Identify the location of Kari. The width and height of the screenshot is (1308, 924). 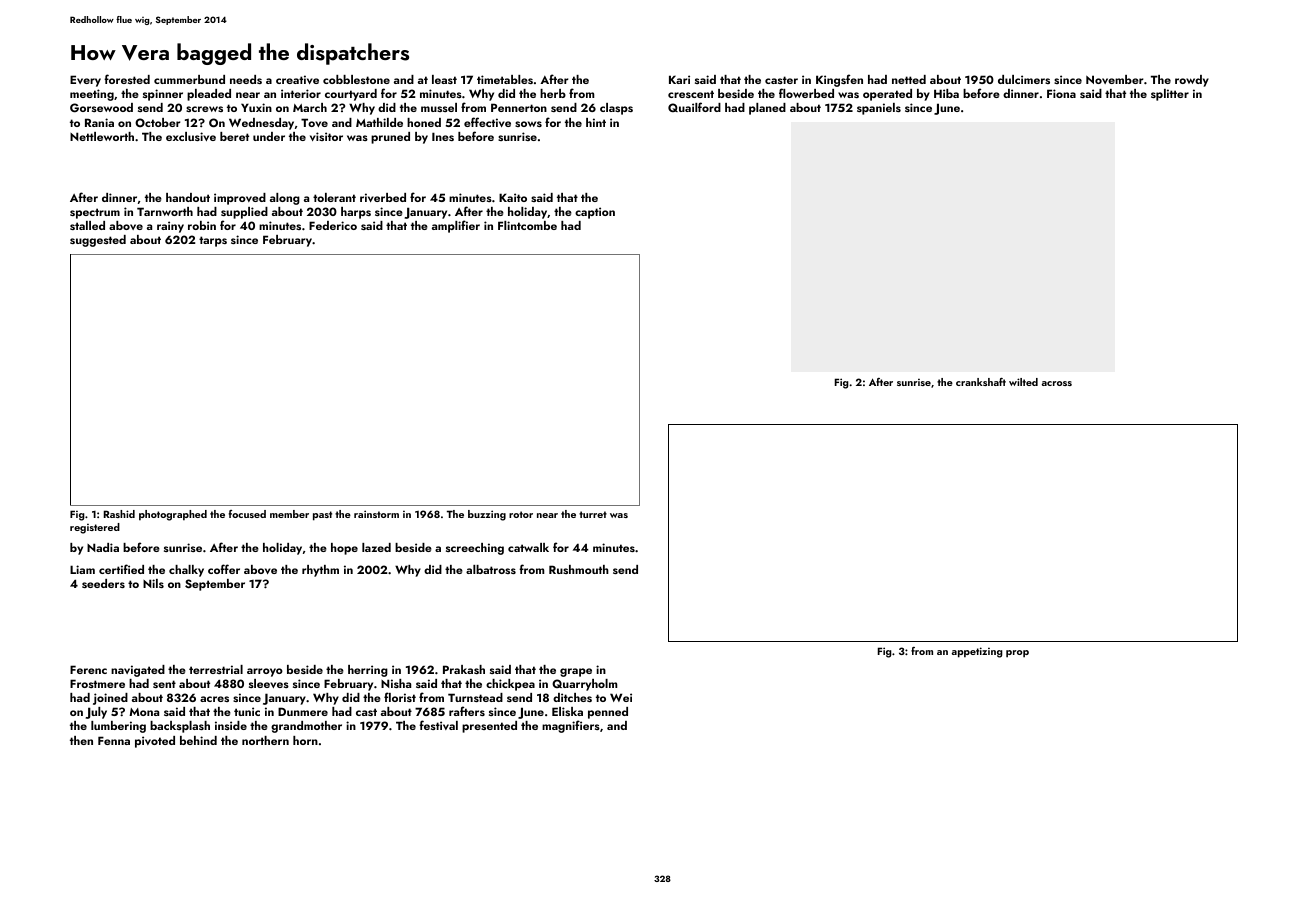
(679, 79).
